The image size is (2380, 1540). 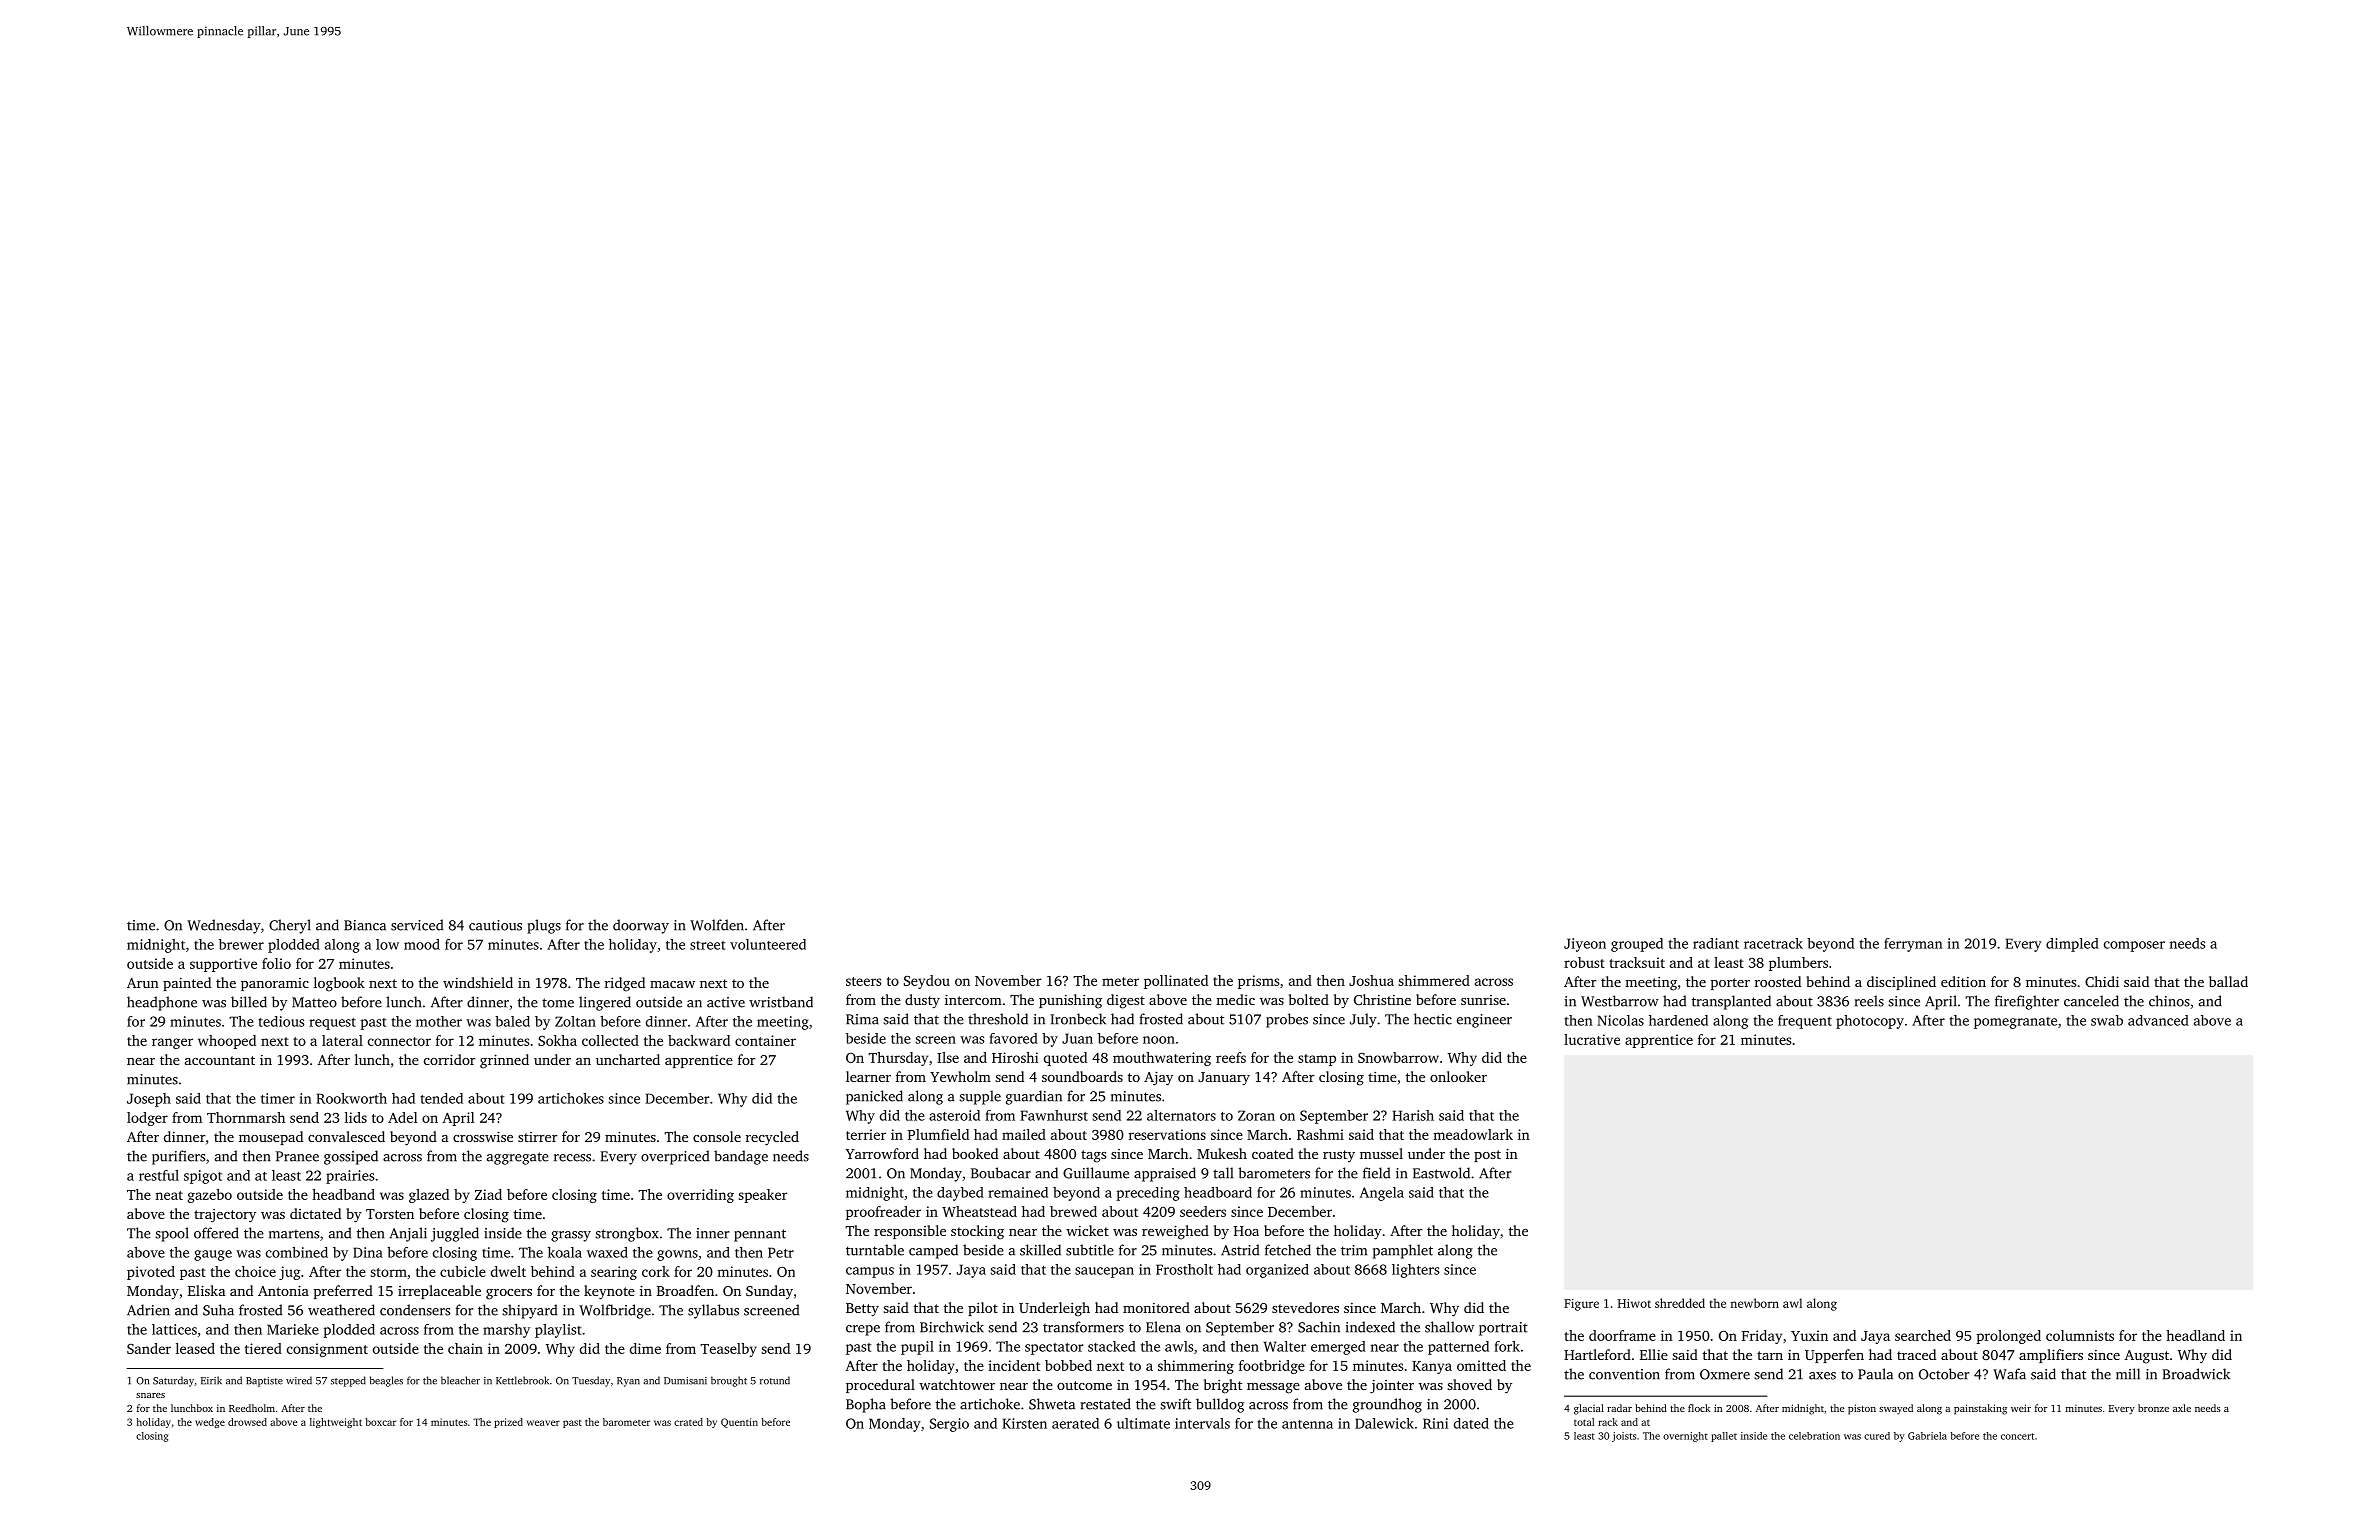 What do you see at coordinates (1403, 1251) in the image?
I see `pamphlet` at bounding box center [1403, 1251].
